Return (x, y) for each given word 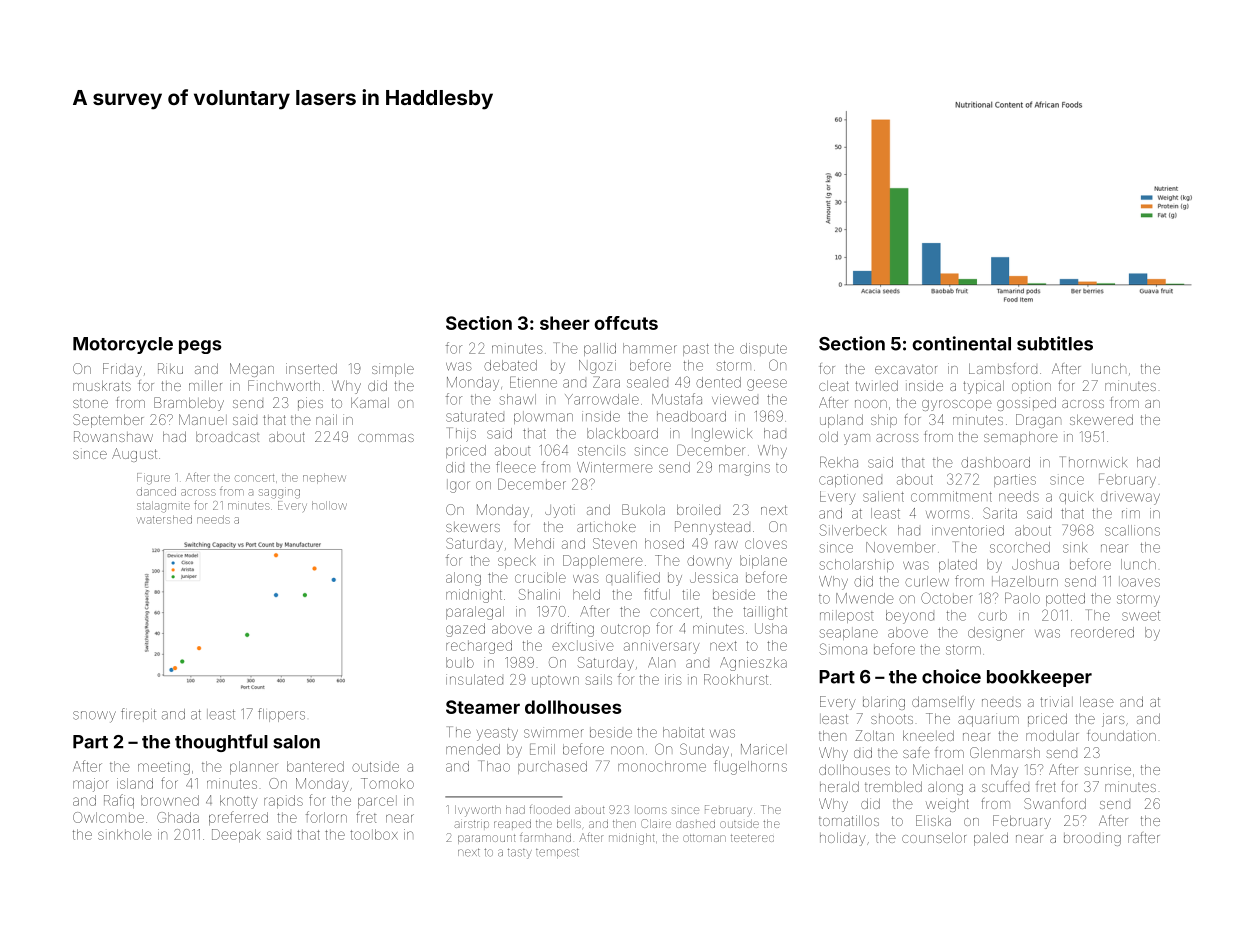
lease (1097, 702)
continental (961, 343)
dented (718, 382)
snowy (94, 717)
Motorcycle (123, 345)
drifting (572, 629)
